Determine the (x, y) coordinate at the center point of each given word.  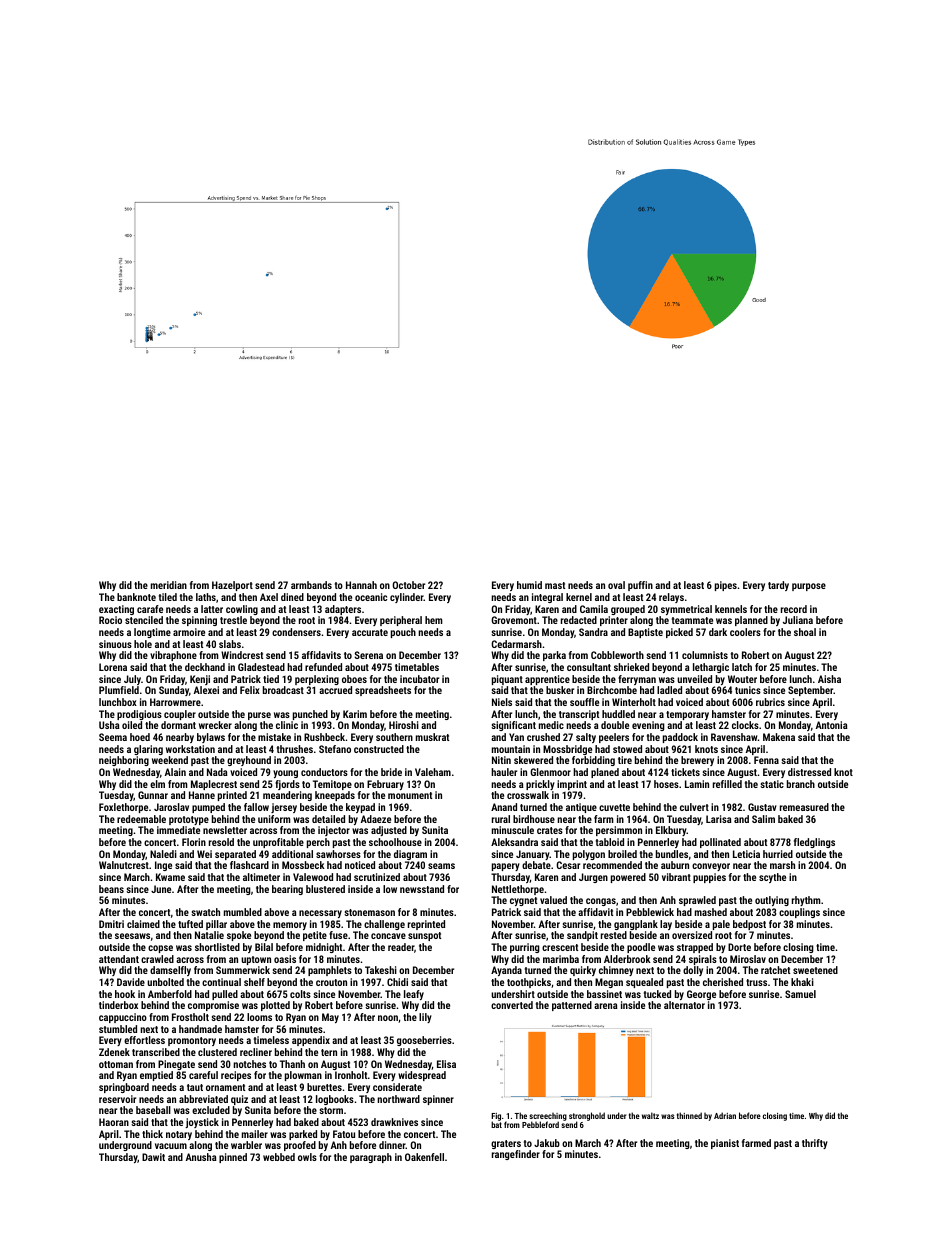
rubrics (770, 702)
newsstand (422, 889)
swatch (205, 912)
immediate (178, 830)
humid (529, 585)
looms (259, 1017)
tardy (778, 586)
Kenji (200, 680)
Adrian (725, 1115)
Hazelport (232, 586)
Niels (502, 702)
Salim (763, 819)
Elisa (446, 1064)
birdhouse (534, 819)
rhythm (806, 901)
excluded (211, 1110)
